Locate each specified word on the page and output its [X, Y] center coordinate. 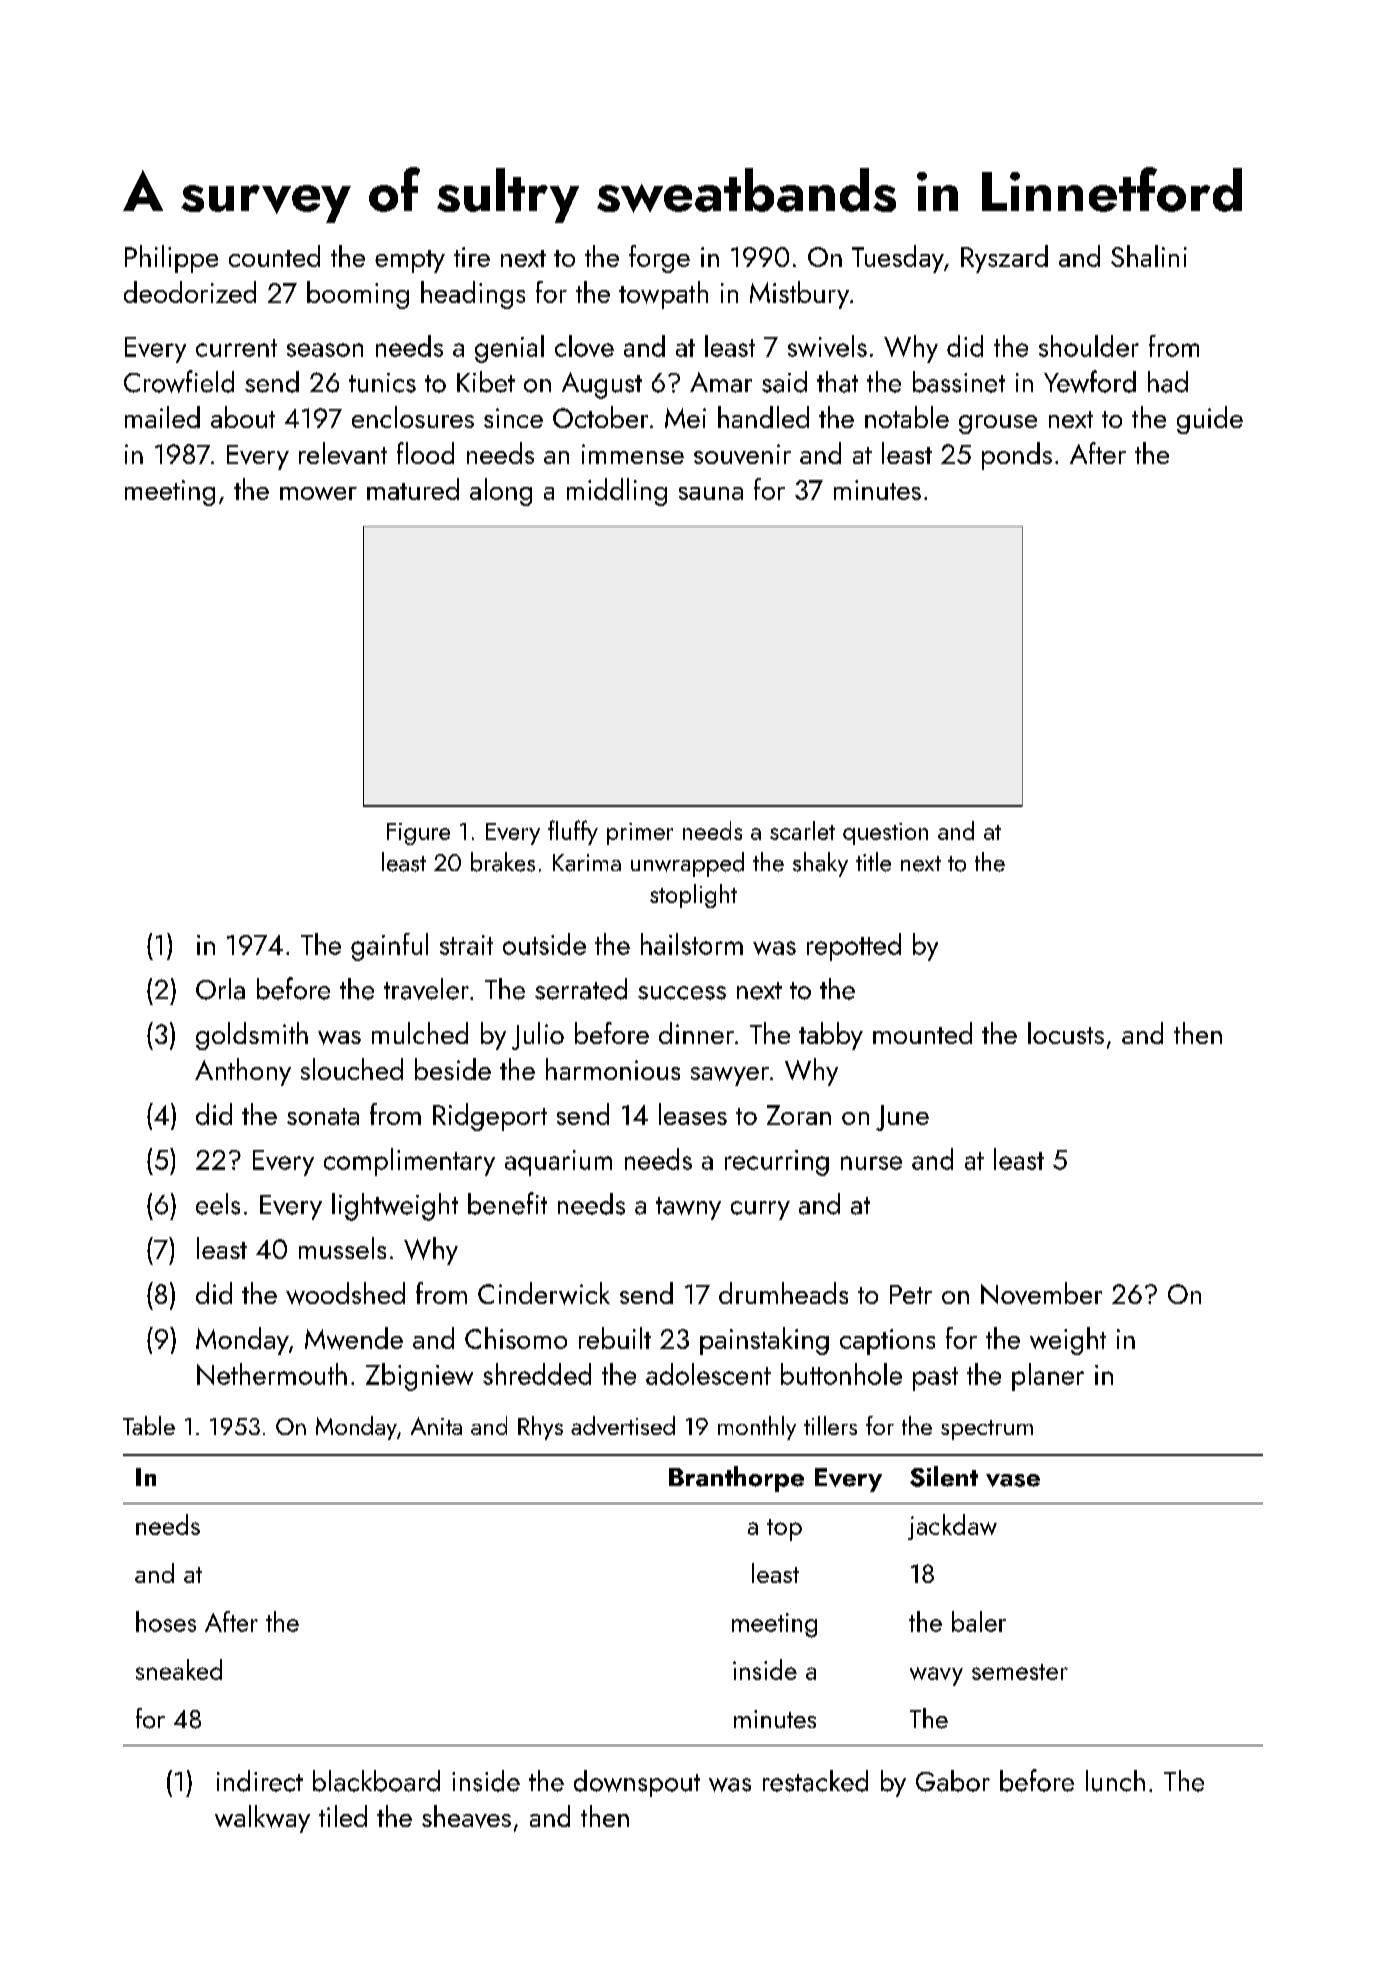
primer [640, 834]
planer [1048, 1377]
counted [274, 256]
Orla [220, 989]
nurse [871, 1163]
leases [693, 1114]
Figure [418, 834]
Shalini [1149, 256]
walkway [262, 1819]
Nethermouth [272, 1374]
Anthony [243, 1072]
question [885, 834]
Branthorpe [736, 1479]
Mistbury [799, 295]
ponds [1017, 456]
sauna [711, 493]
